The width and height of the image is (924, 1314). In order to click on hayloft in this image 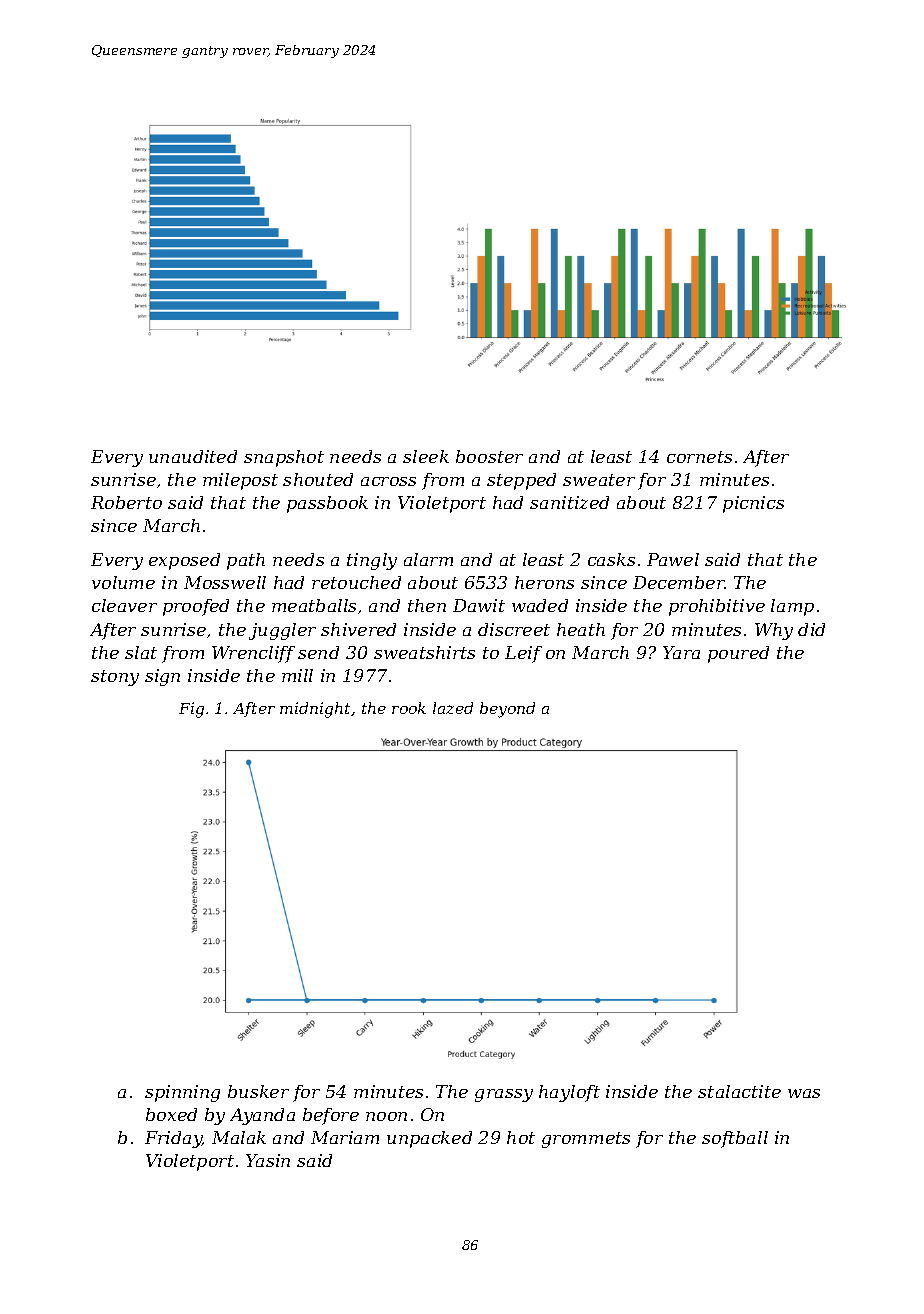, I will do `click(569, 1093)`.
